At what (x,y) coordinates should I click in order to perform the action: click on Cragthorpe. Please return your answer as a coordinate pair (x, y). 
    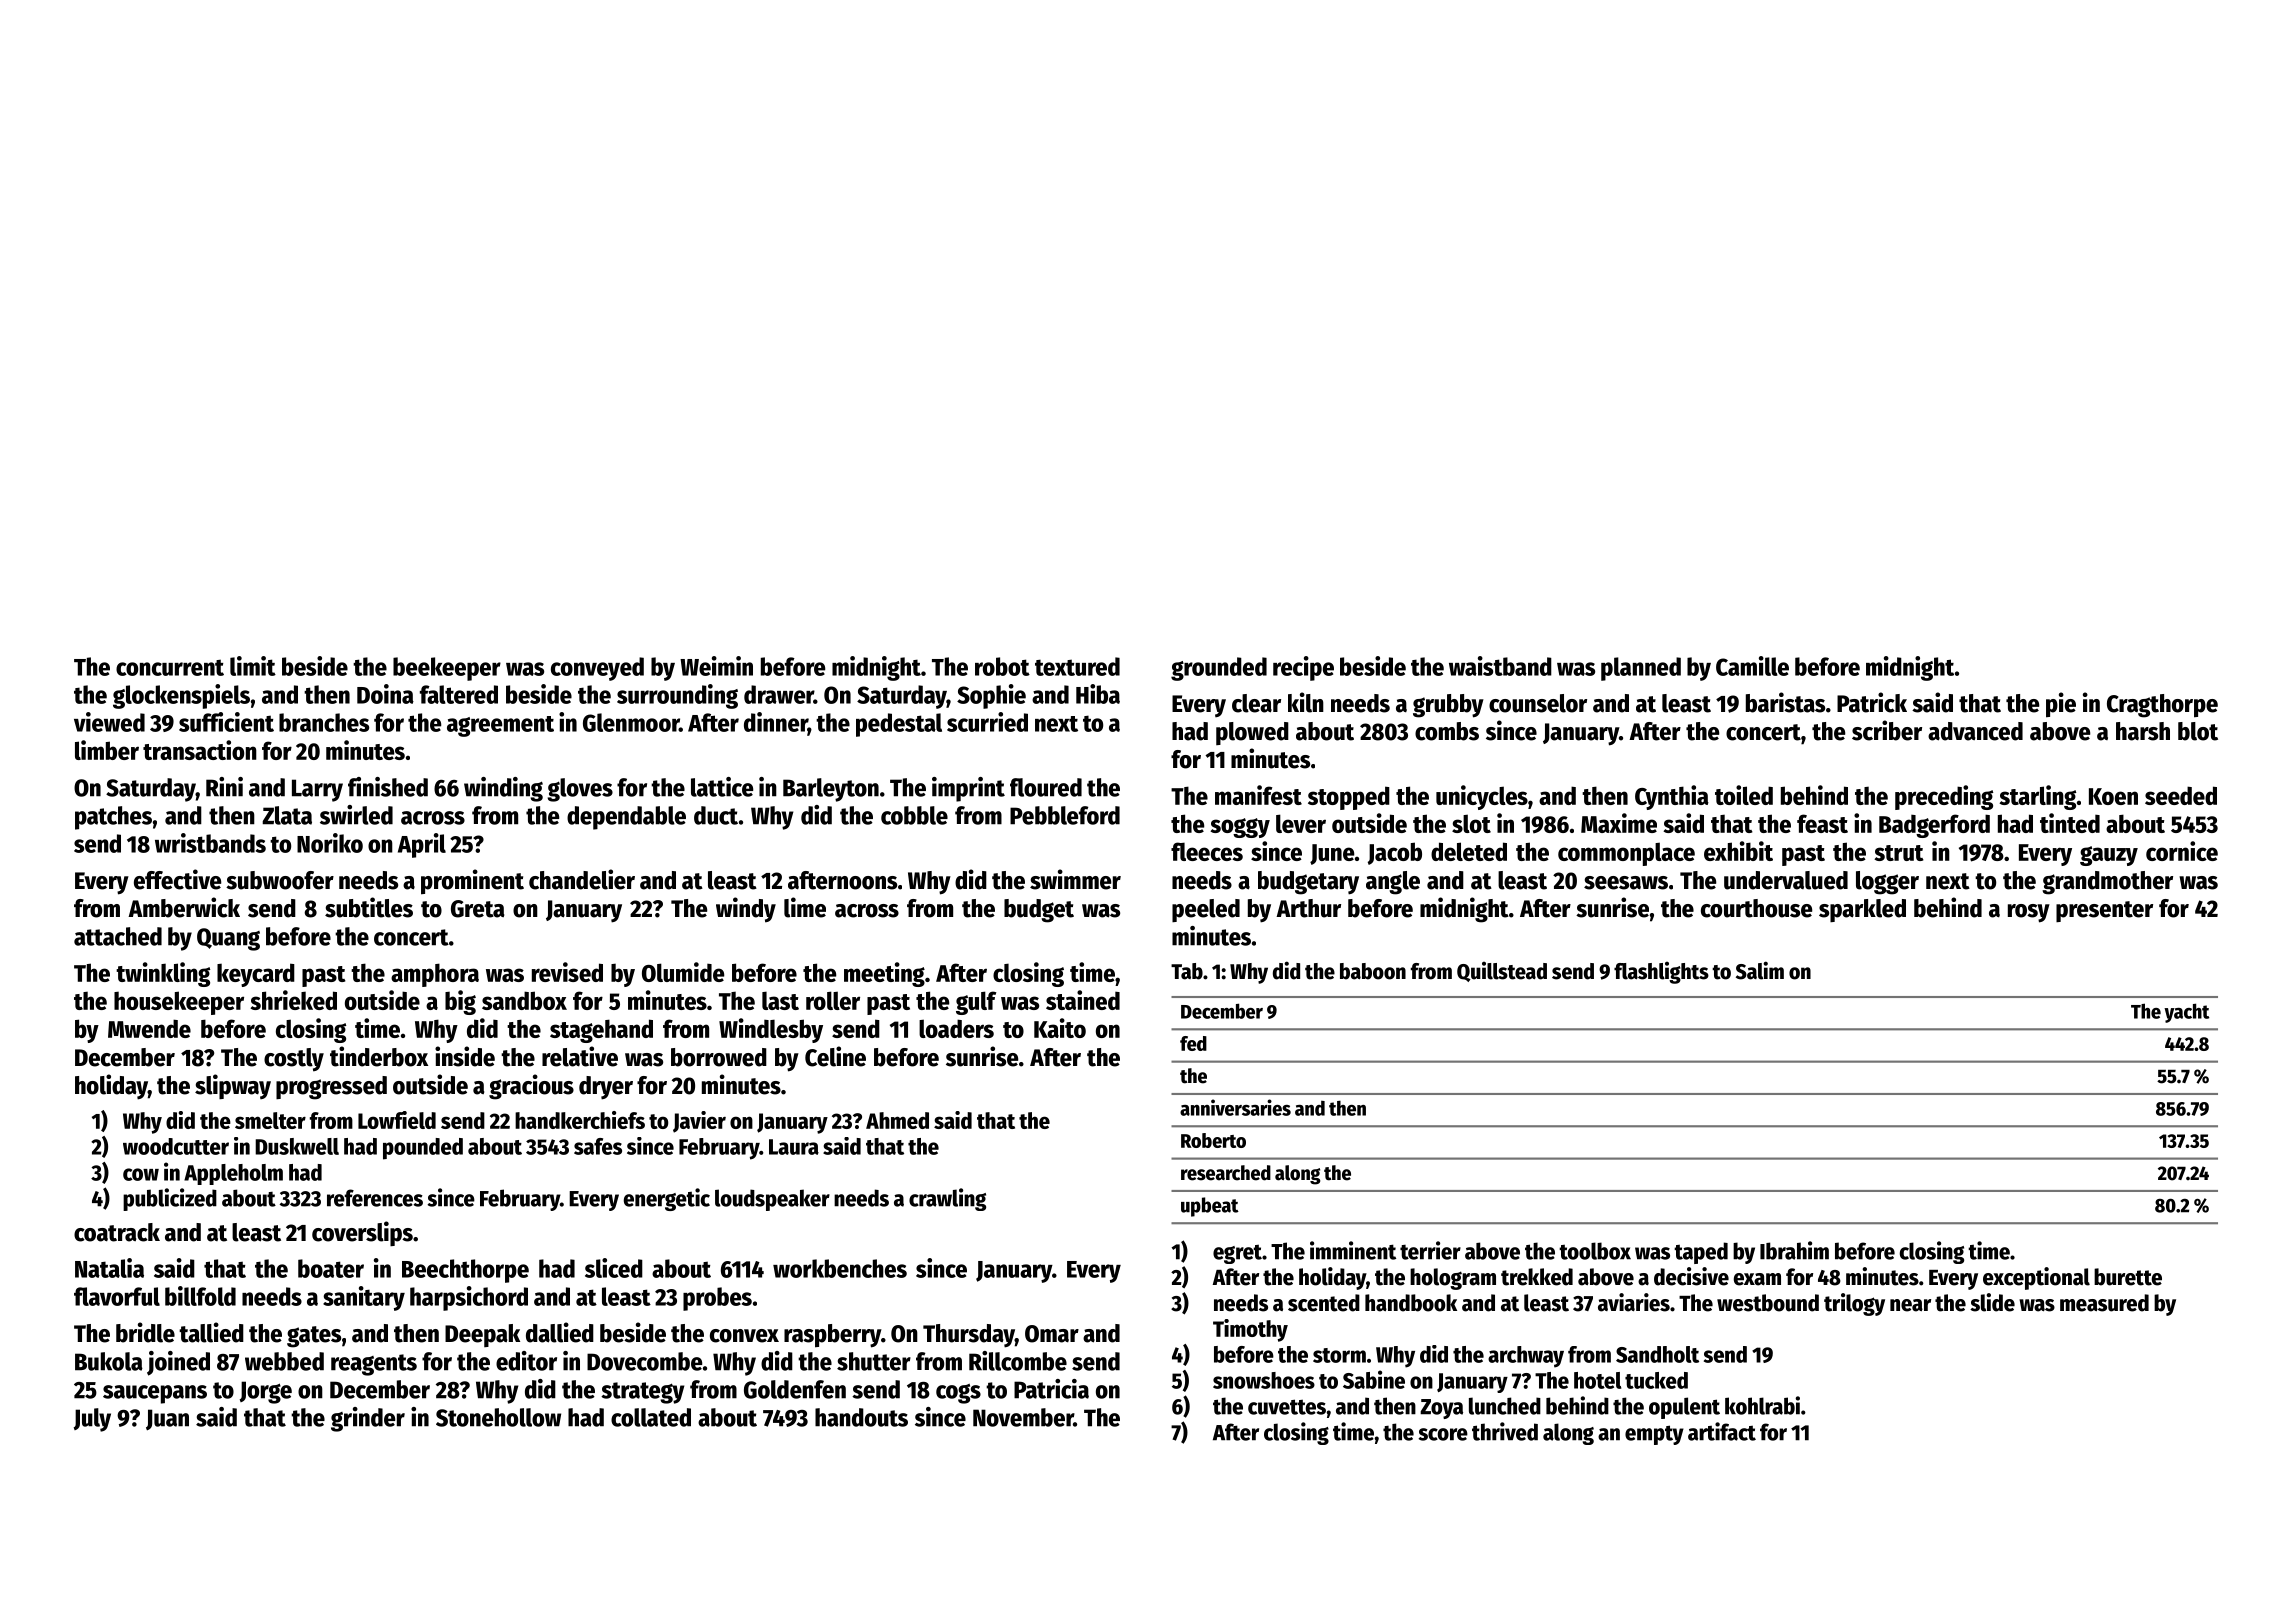
    Looking at the image, I should click on (2162, 706).
